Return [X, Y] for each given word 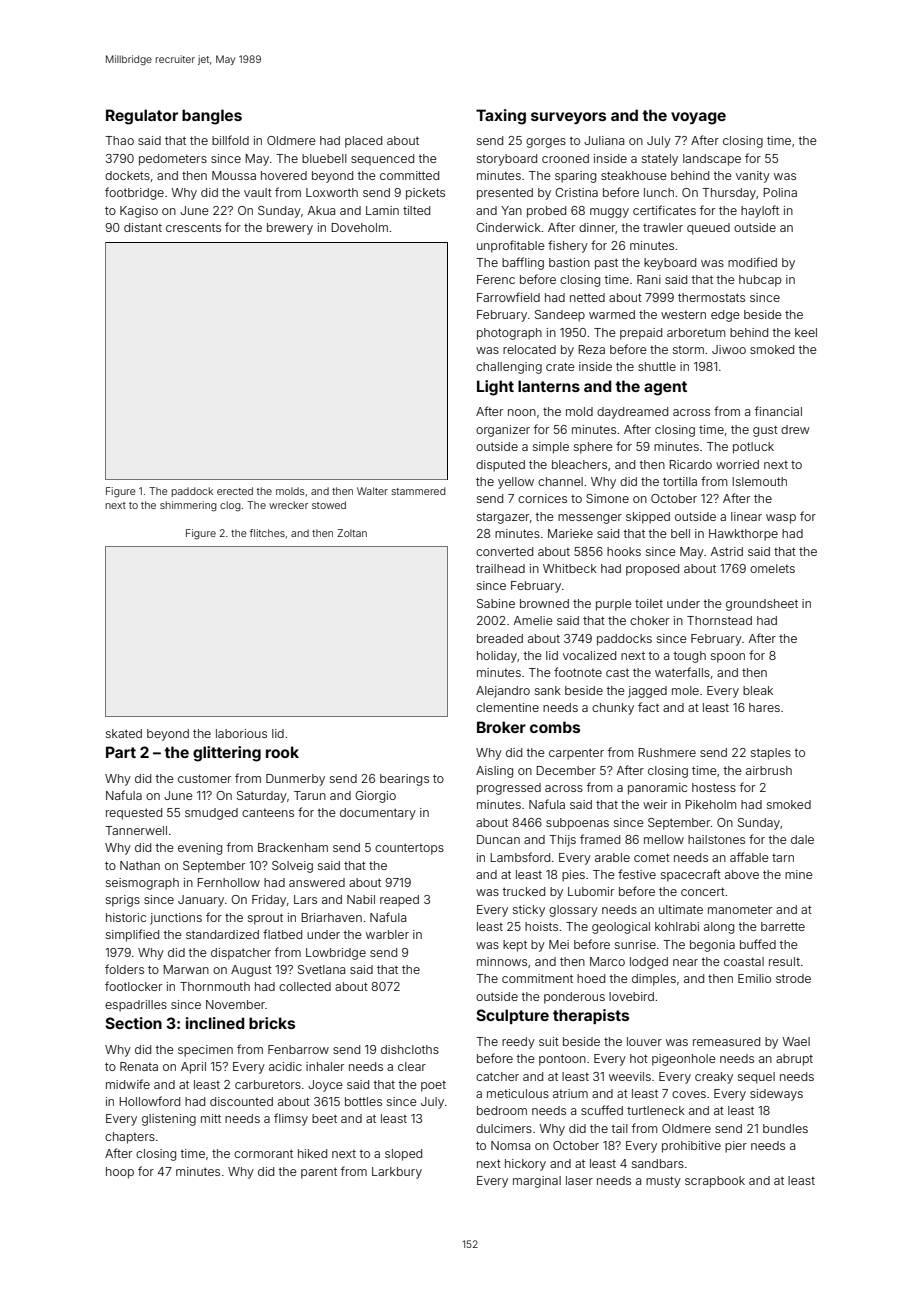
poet [433, 1086]
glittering [227, 754]
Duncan [498, 839]
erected [235, 491]
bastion [569, 262]
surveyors [568, 118]
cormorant [263, 1153]
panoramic [657, 789]
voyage [698, 118]
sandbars [658, 1163]
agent [665, 388]
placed [363, 142]
